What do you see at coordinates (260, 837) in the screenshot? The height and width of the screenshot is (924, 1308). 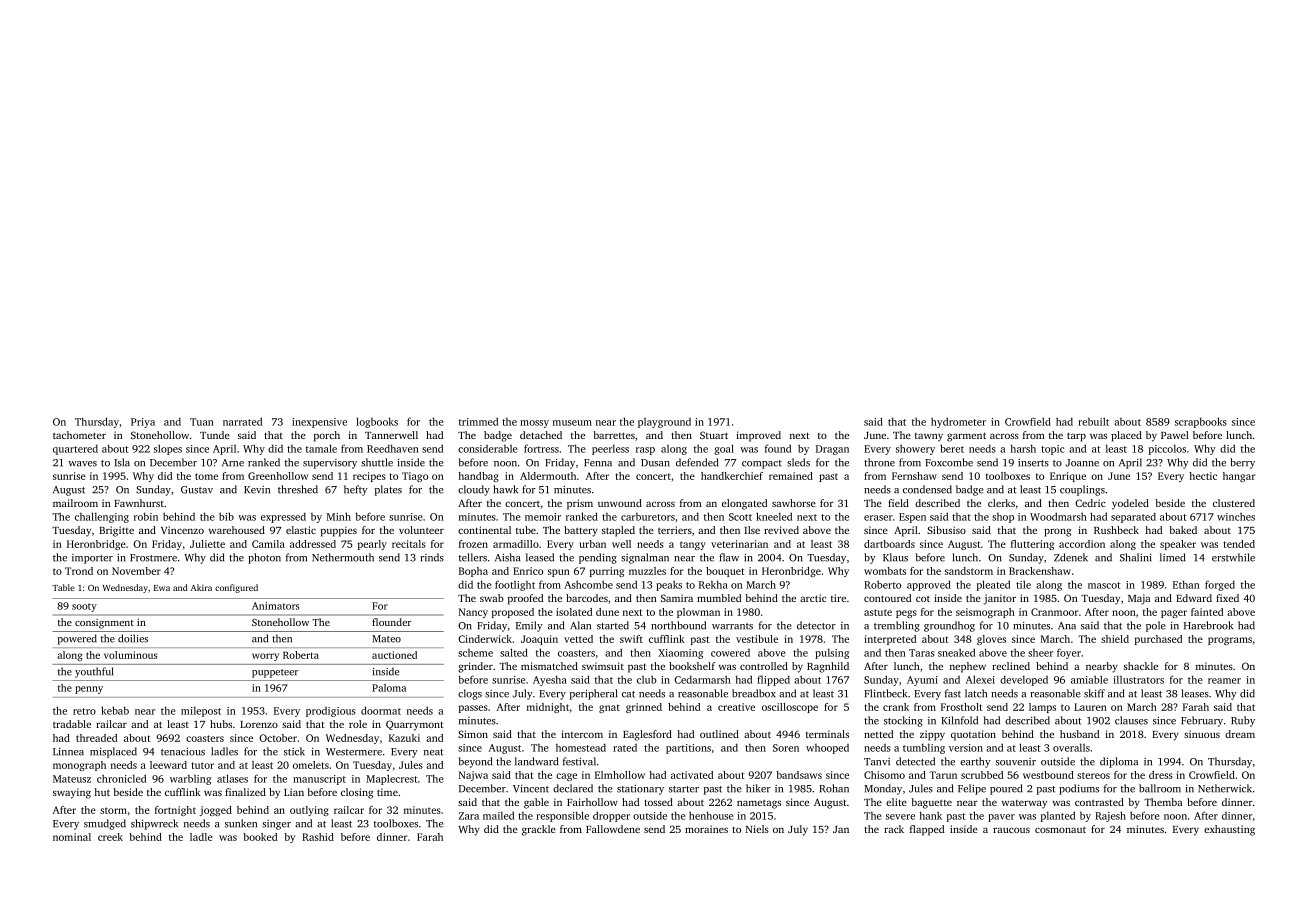 I see `booked` at bounding box center [260, 837].
